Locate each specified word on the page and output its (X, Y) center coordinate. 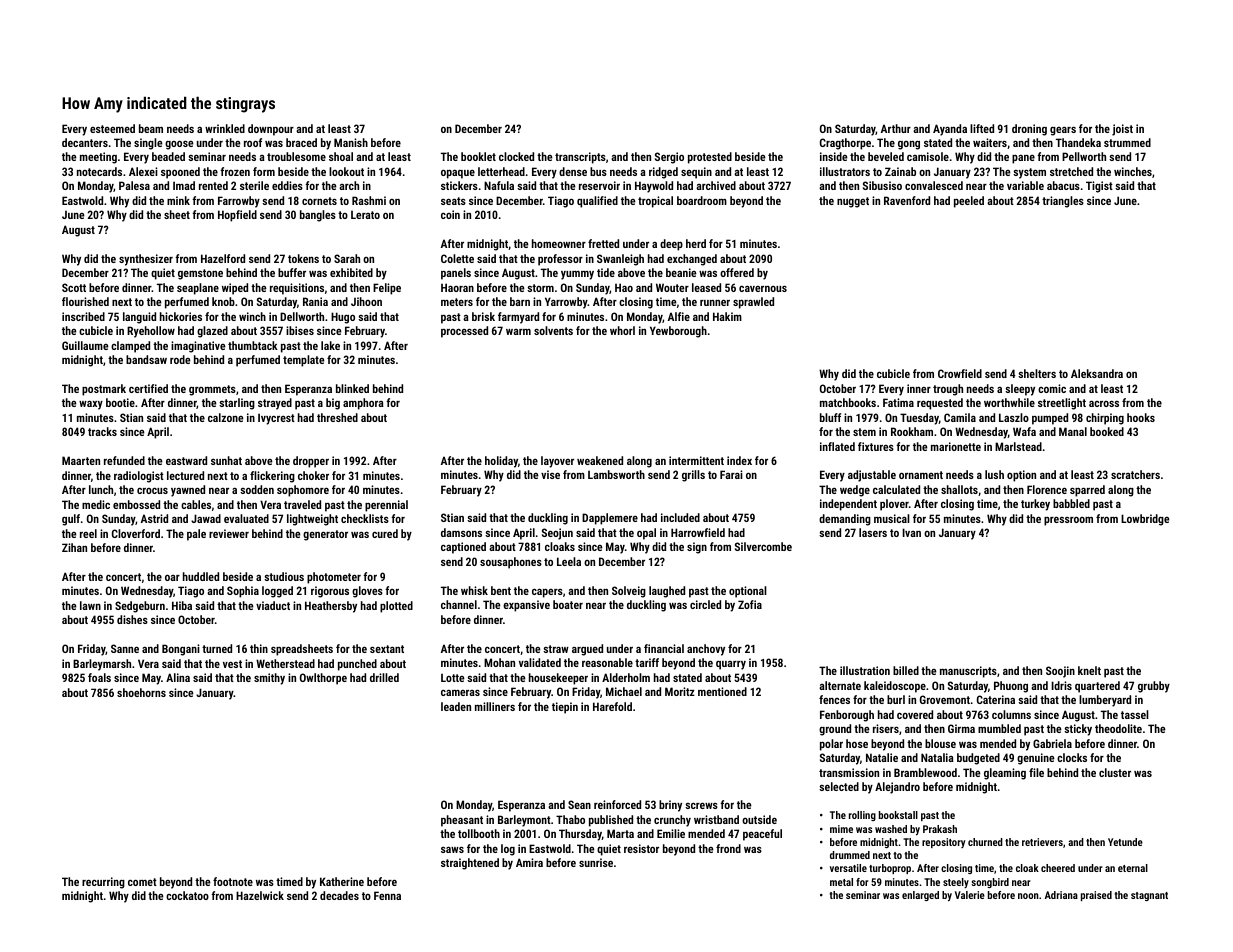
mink (178, 200)
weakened (600, 460)
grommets (212, 390)
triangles (1063, 202)
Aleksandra (1097, 373)
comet (142, 882)
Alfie (679, 316)
